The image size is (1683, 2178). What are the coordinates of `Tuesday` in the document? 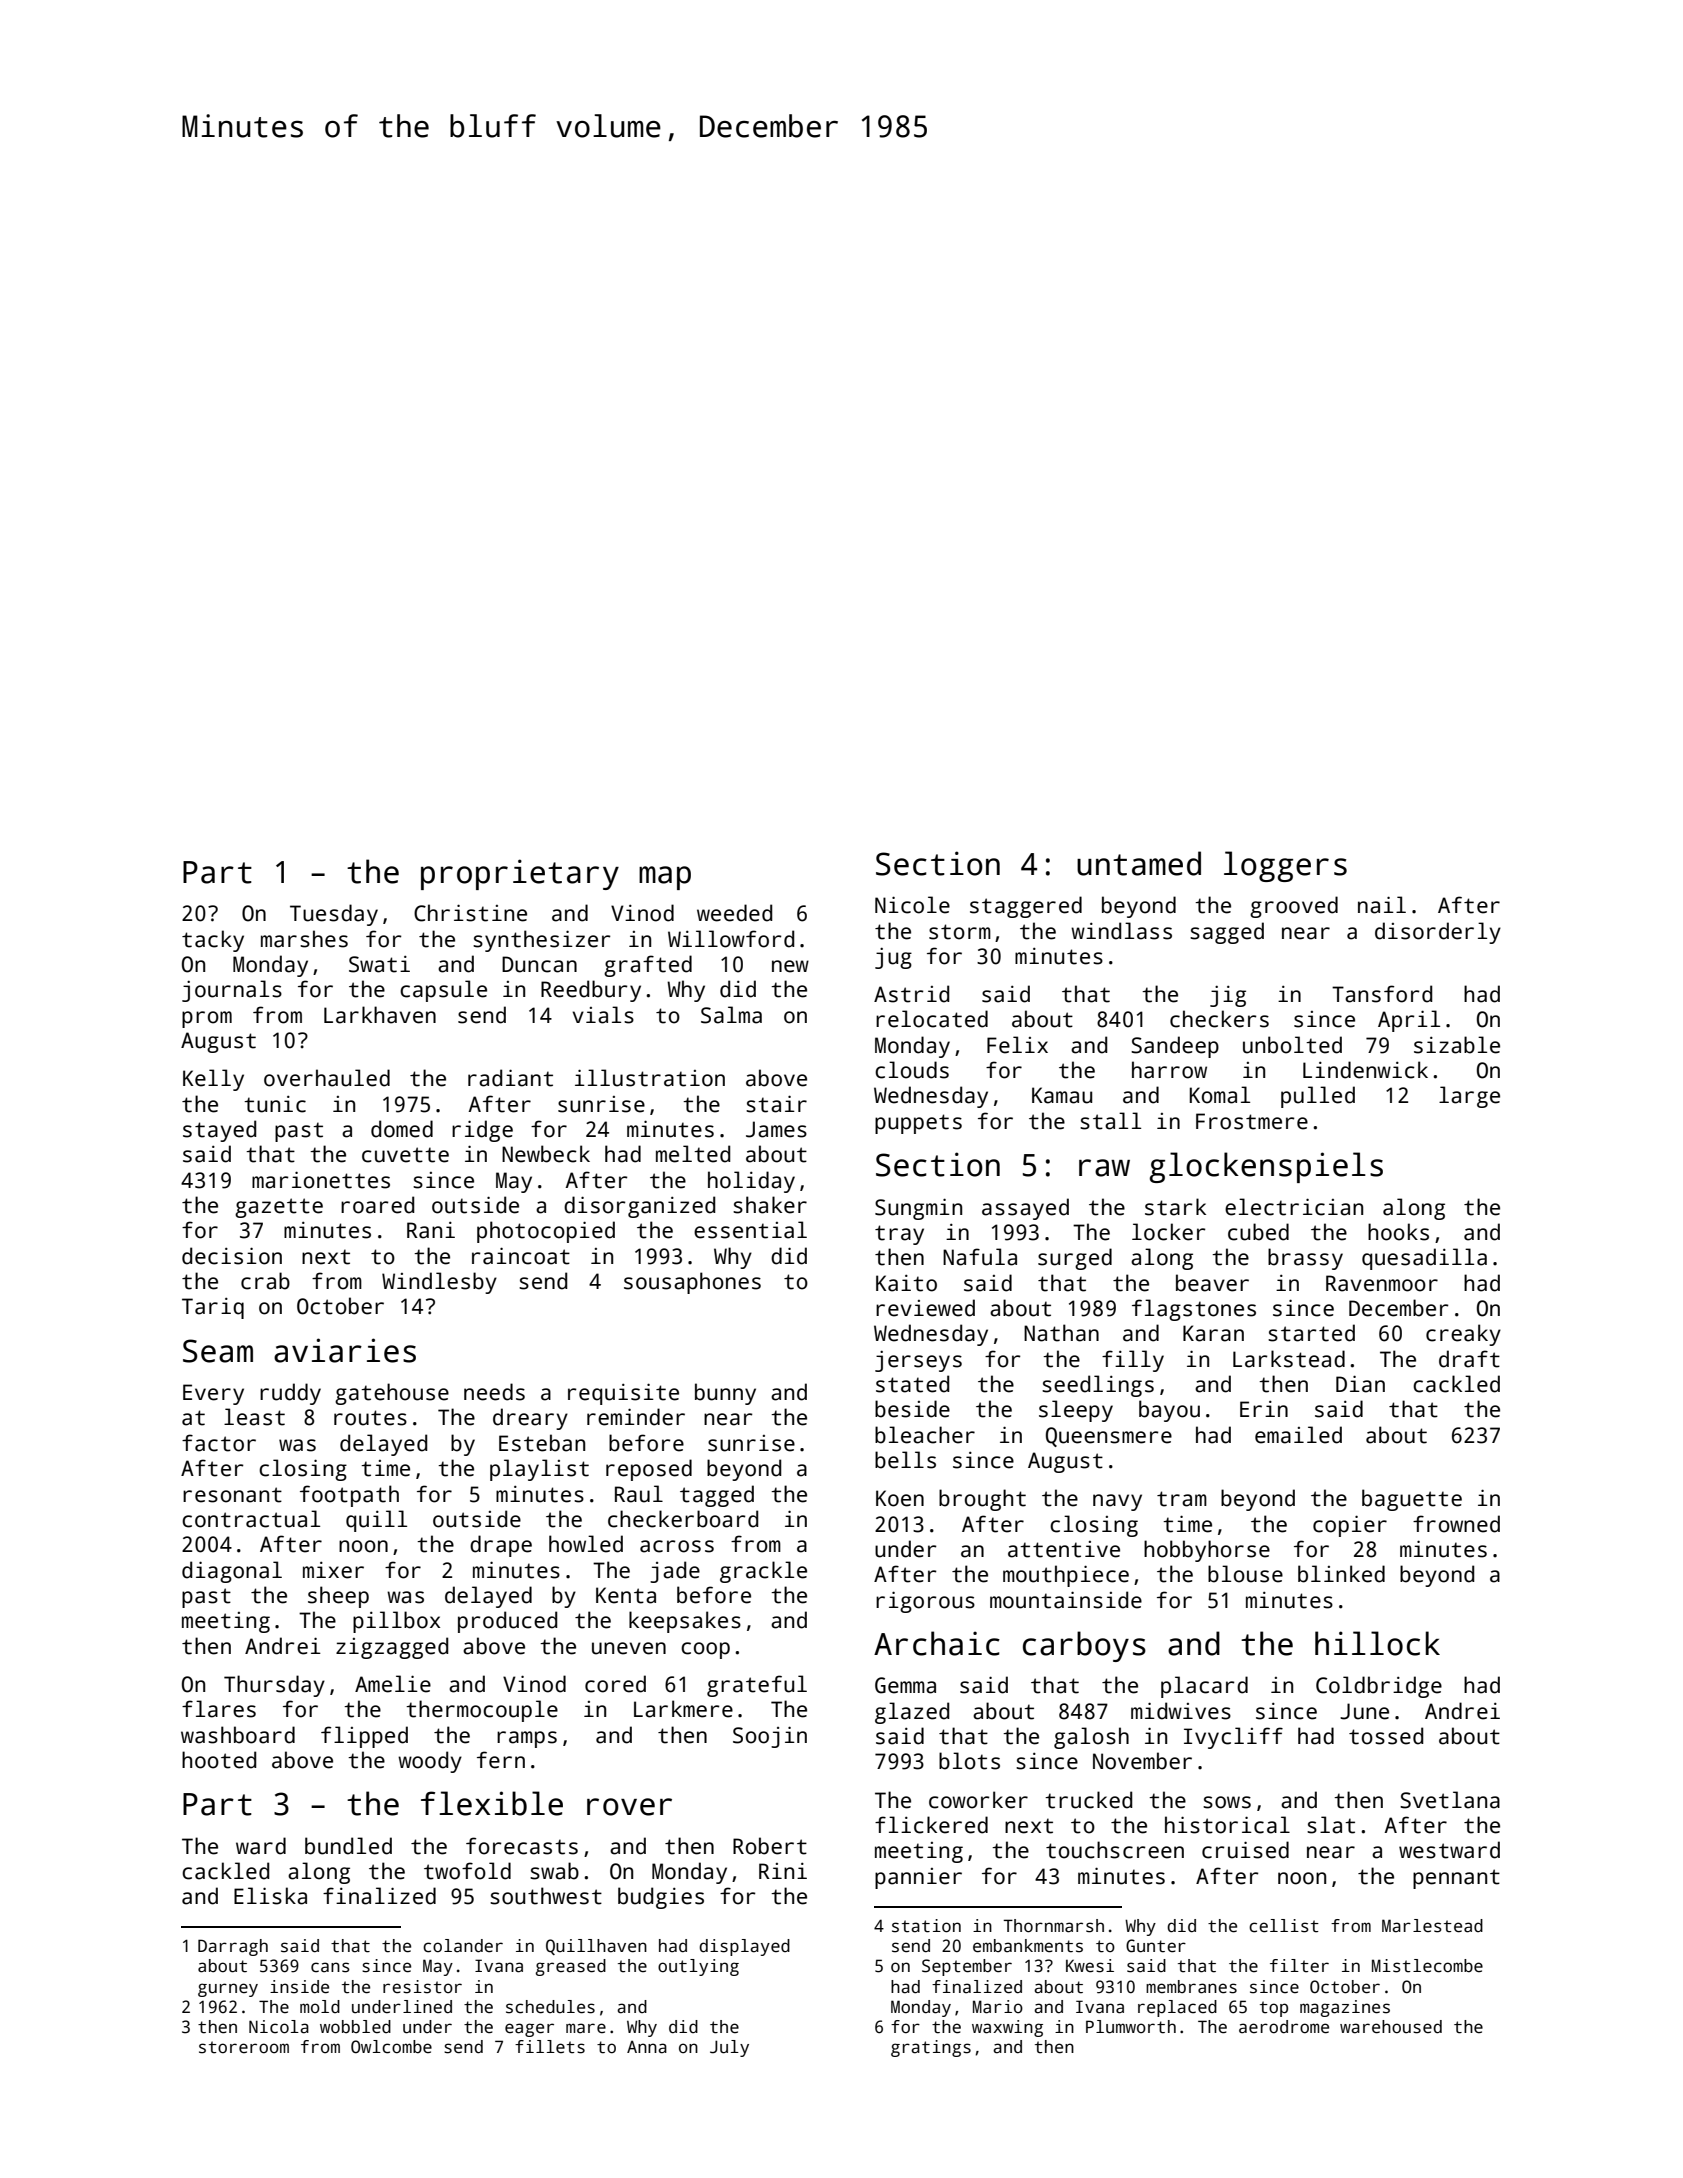 It's located at (334, 915).
